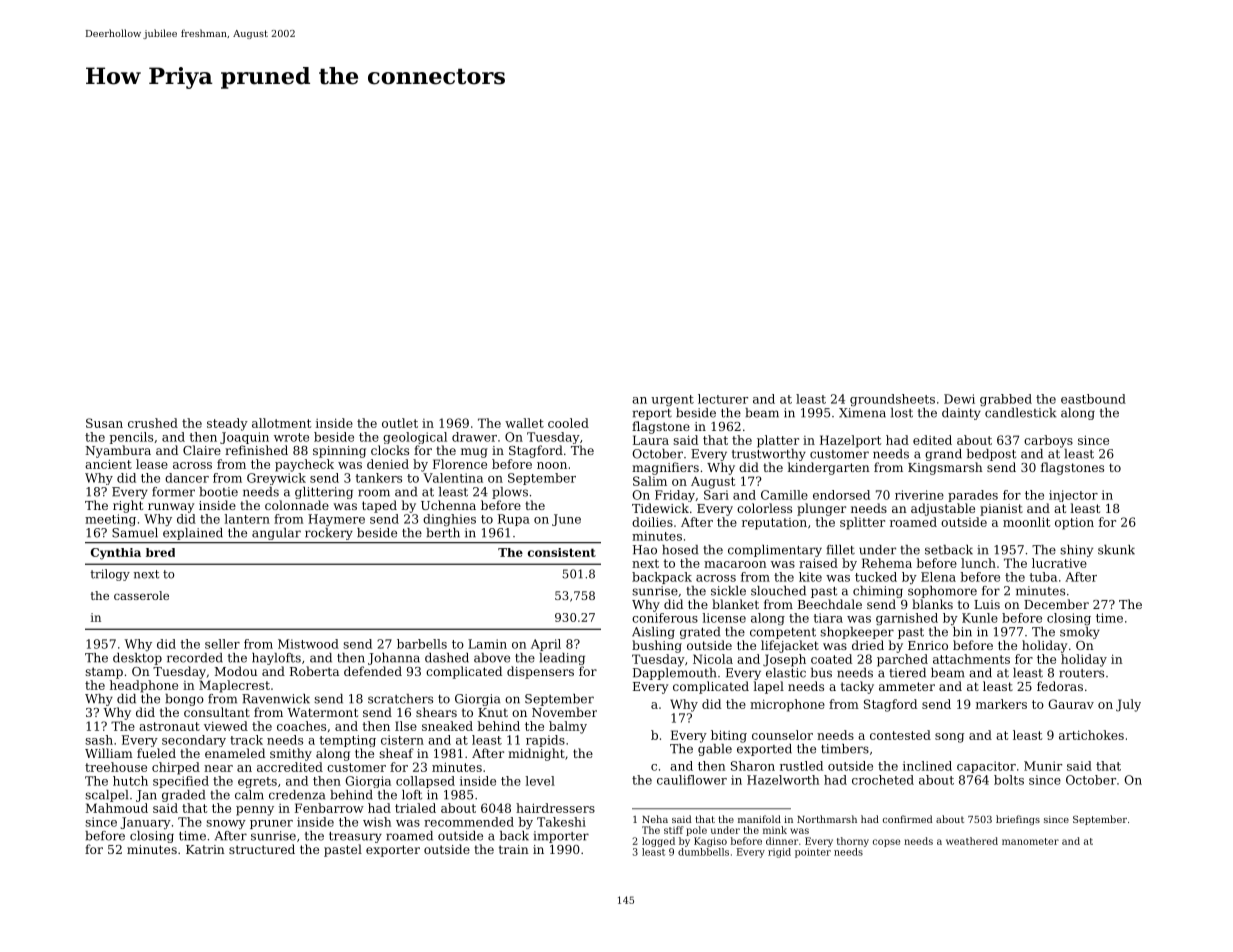  Describe the element at coordinates (552, 465) in the screenshot. I see `noon` at that location.
